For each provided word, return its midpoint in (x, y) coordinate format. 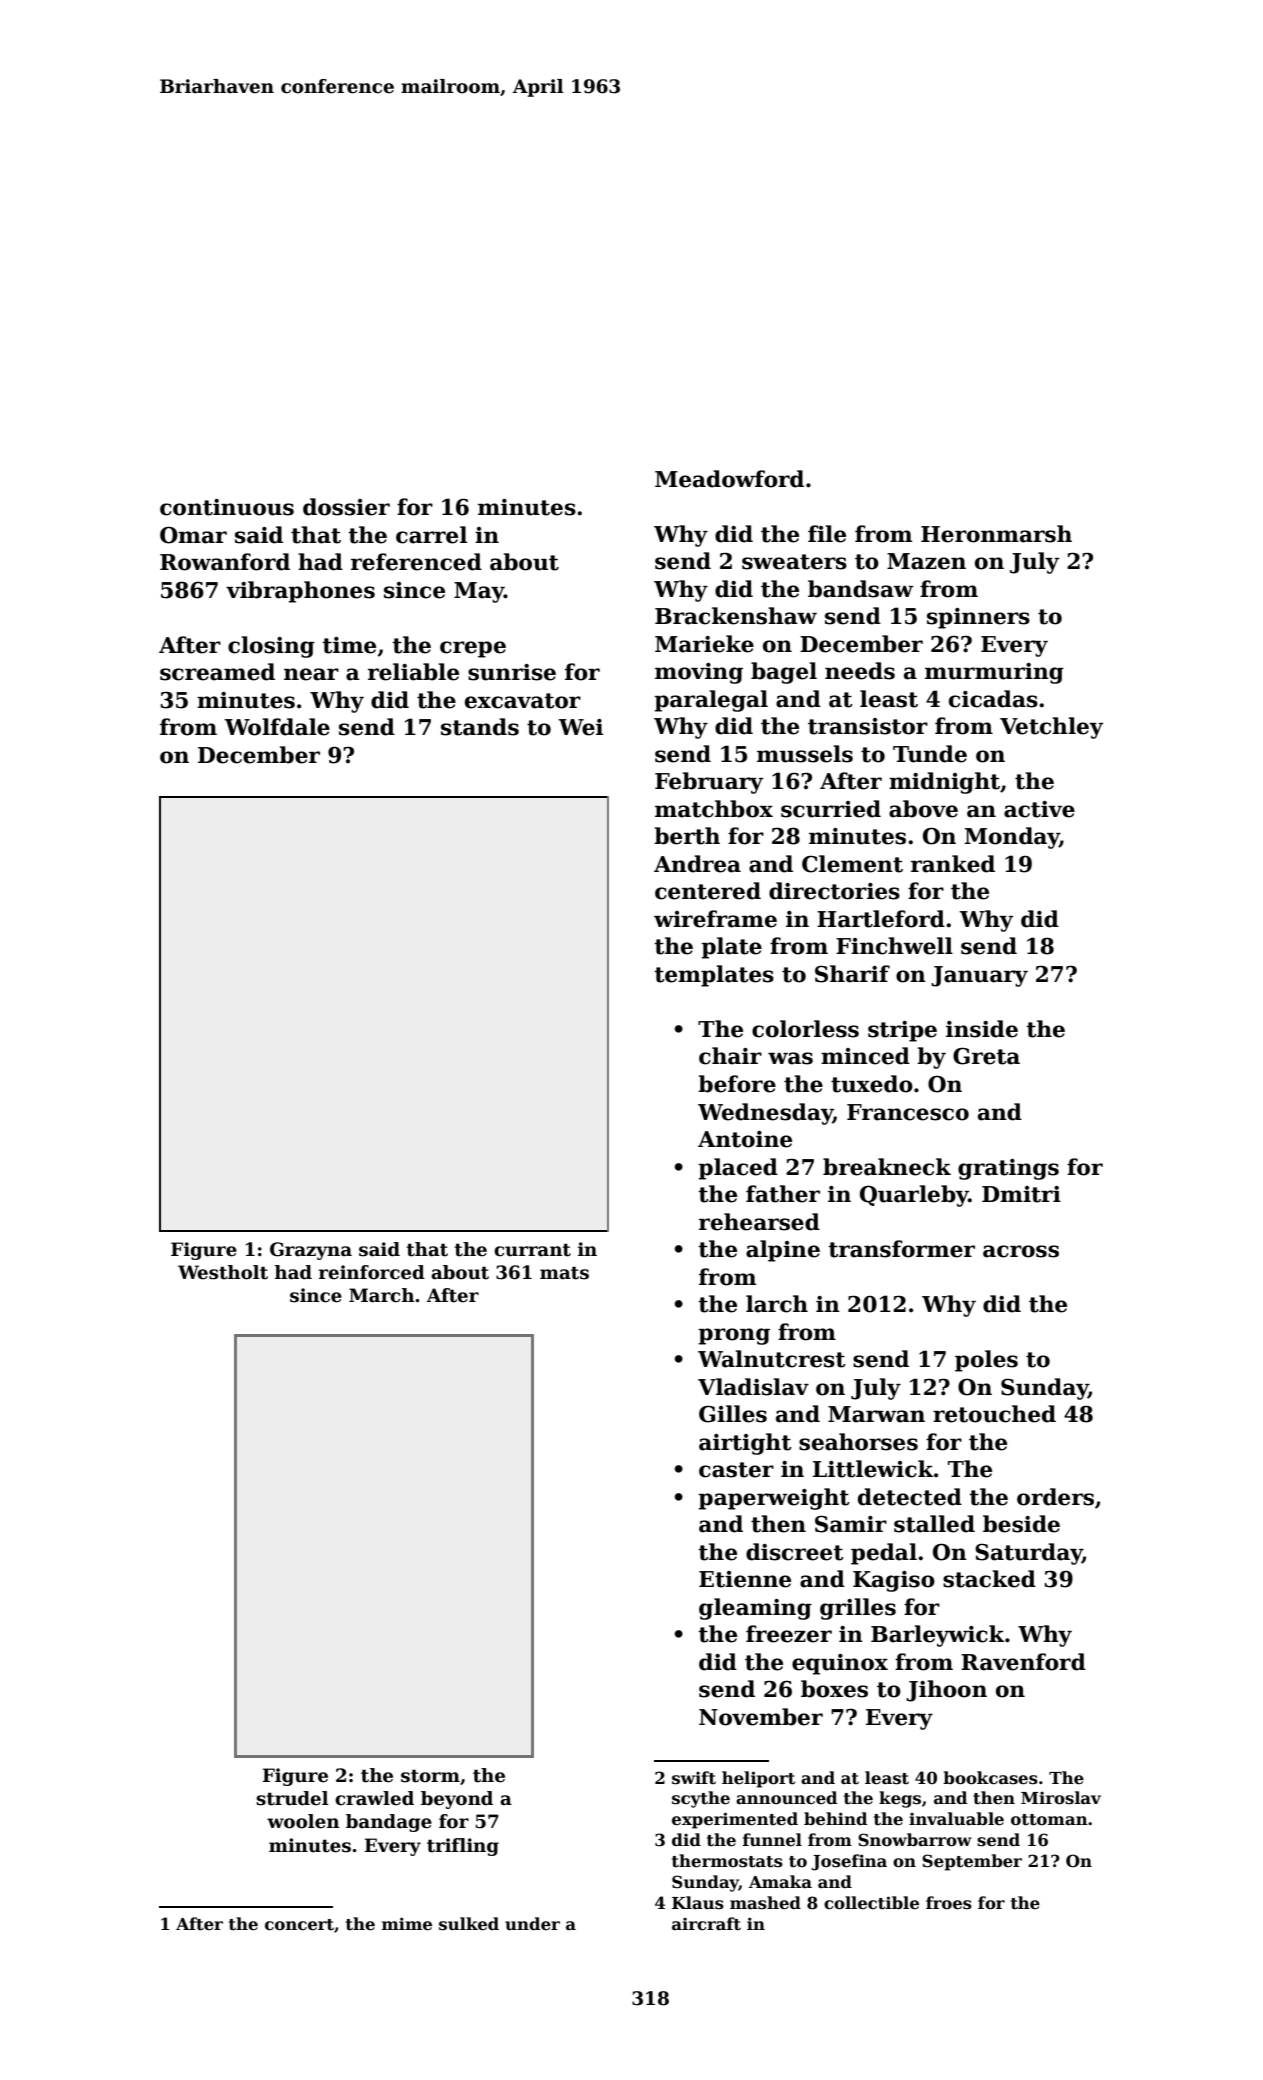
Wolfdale (277, 727)
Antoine (745, 1139)
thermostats (727, 1861)
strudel (292, 1798)
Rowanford (225, 562)
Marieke (704, 644)
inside (982, 1029)
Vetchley (1051, 728)
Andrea (697, 864)
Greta (986, 1056)
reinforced (372, 1272)
